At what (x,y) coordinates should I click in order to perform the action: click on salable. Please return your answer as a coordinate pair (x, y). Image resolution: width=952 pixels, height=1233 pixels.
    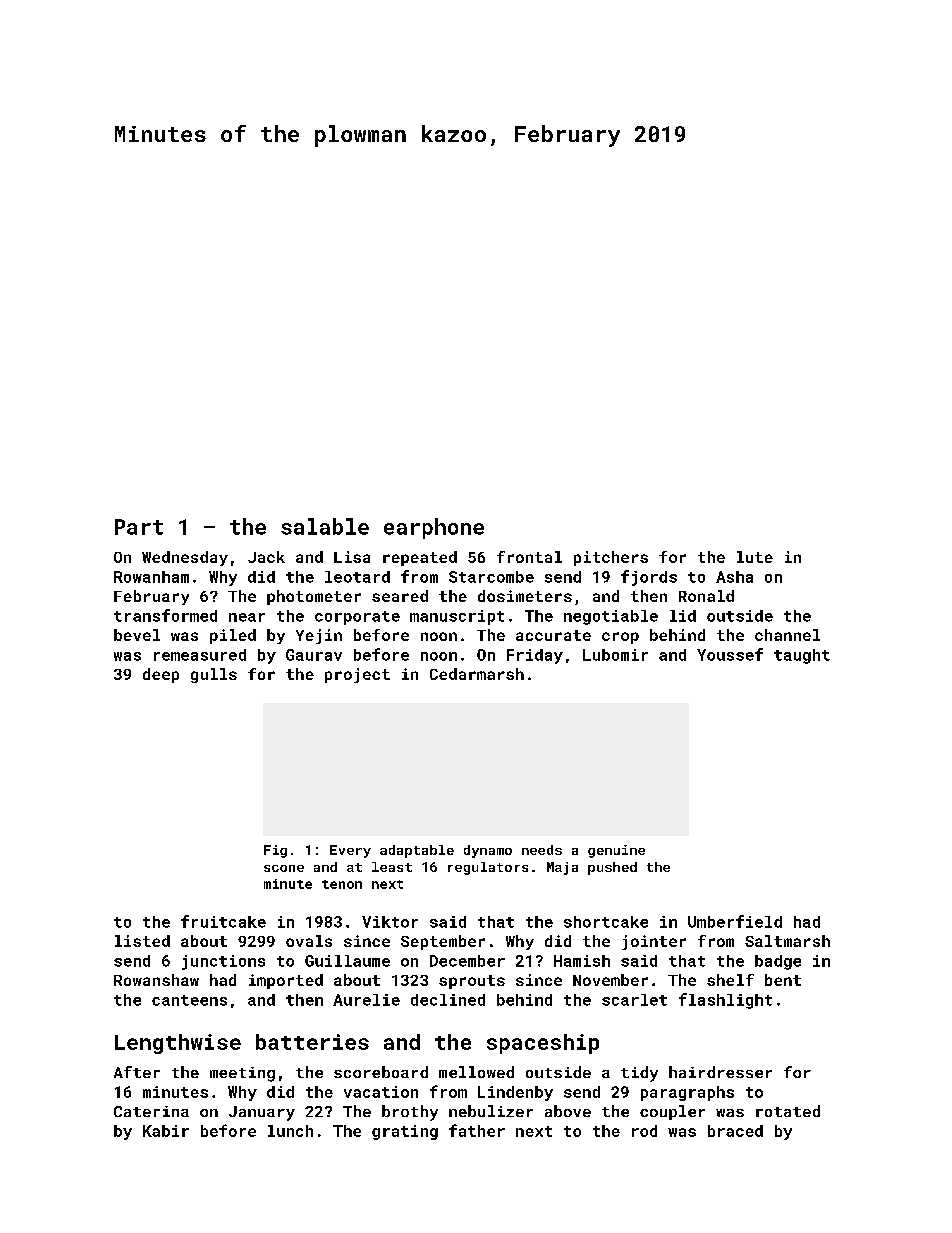
    Looking at the image, I should click on (325, 526).
